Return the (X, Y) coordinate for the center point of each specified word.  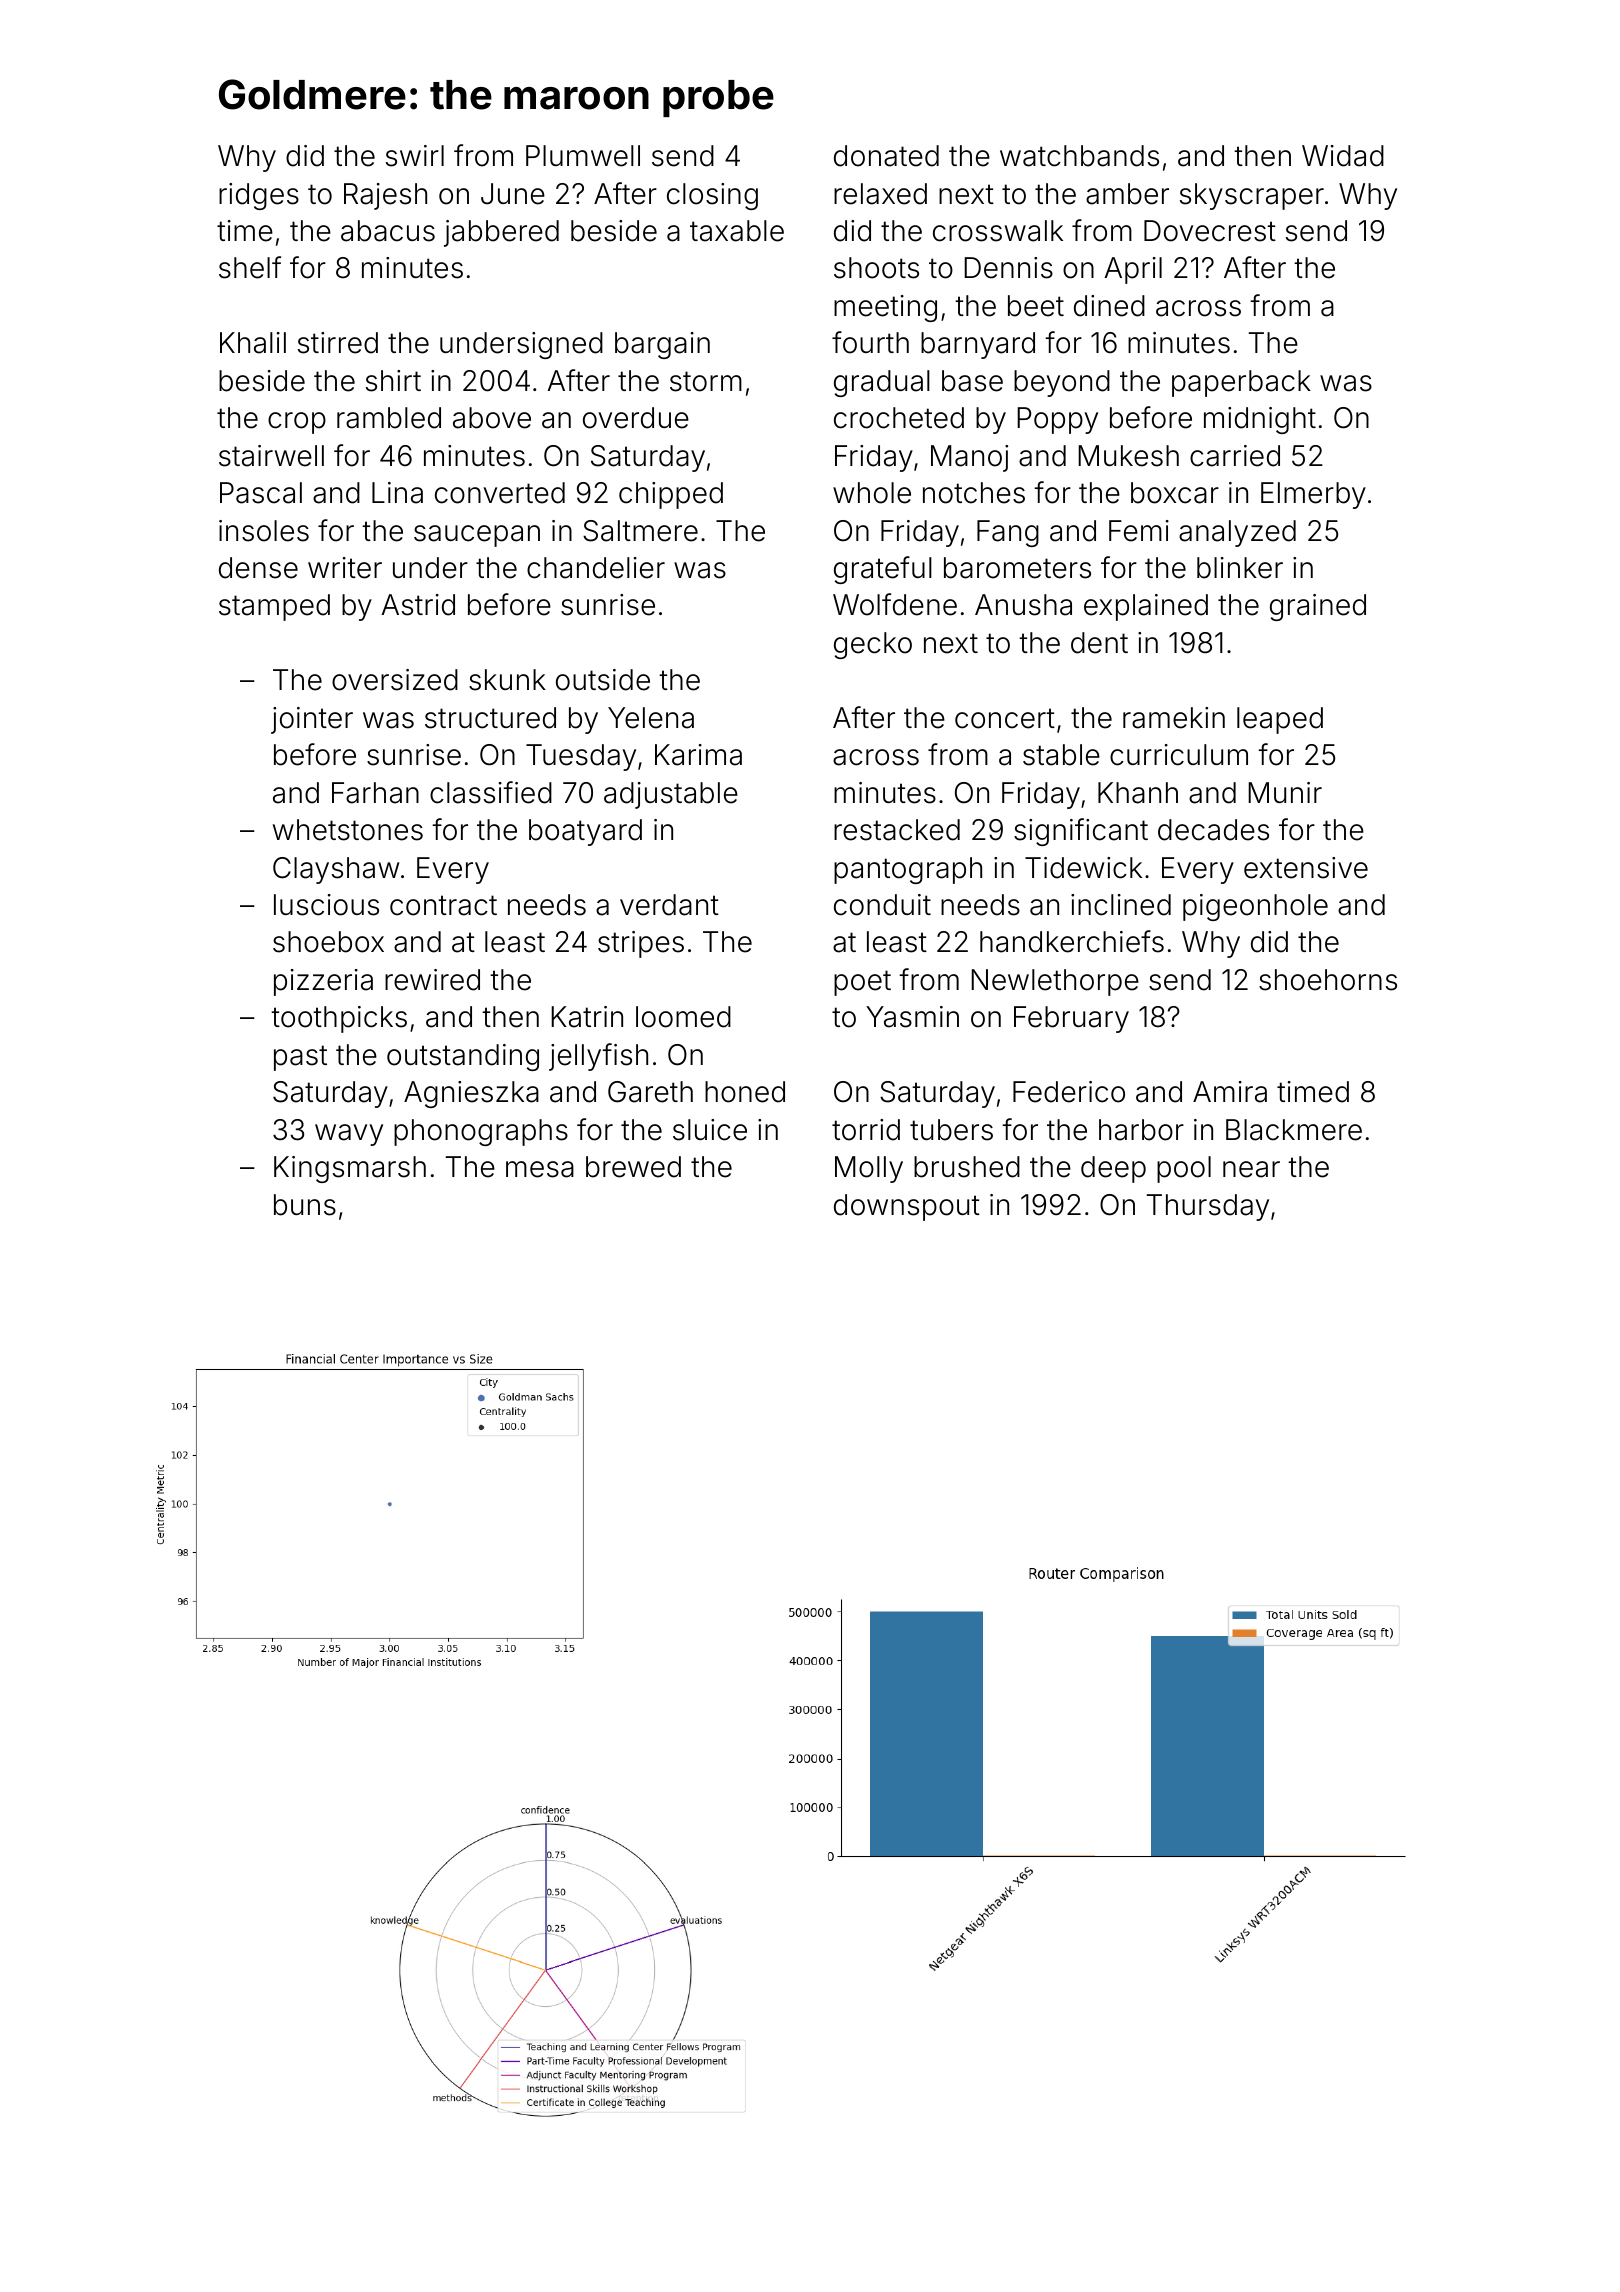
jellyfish (598, 1057)
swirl (415, 156)
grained (1318, 607)
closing (712, 196)
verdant (669, 905)
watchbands (1079, 156)
